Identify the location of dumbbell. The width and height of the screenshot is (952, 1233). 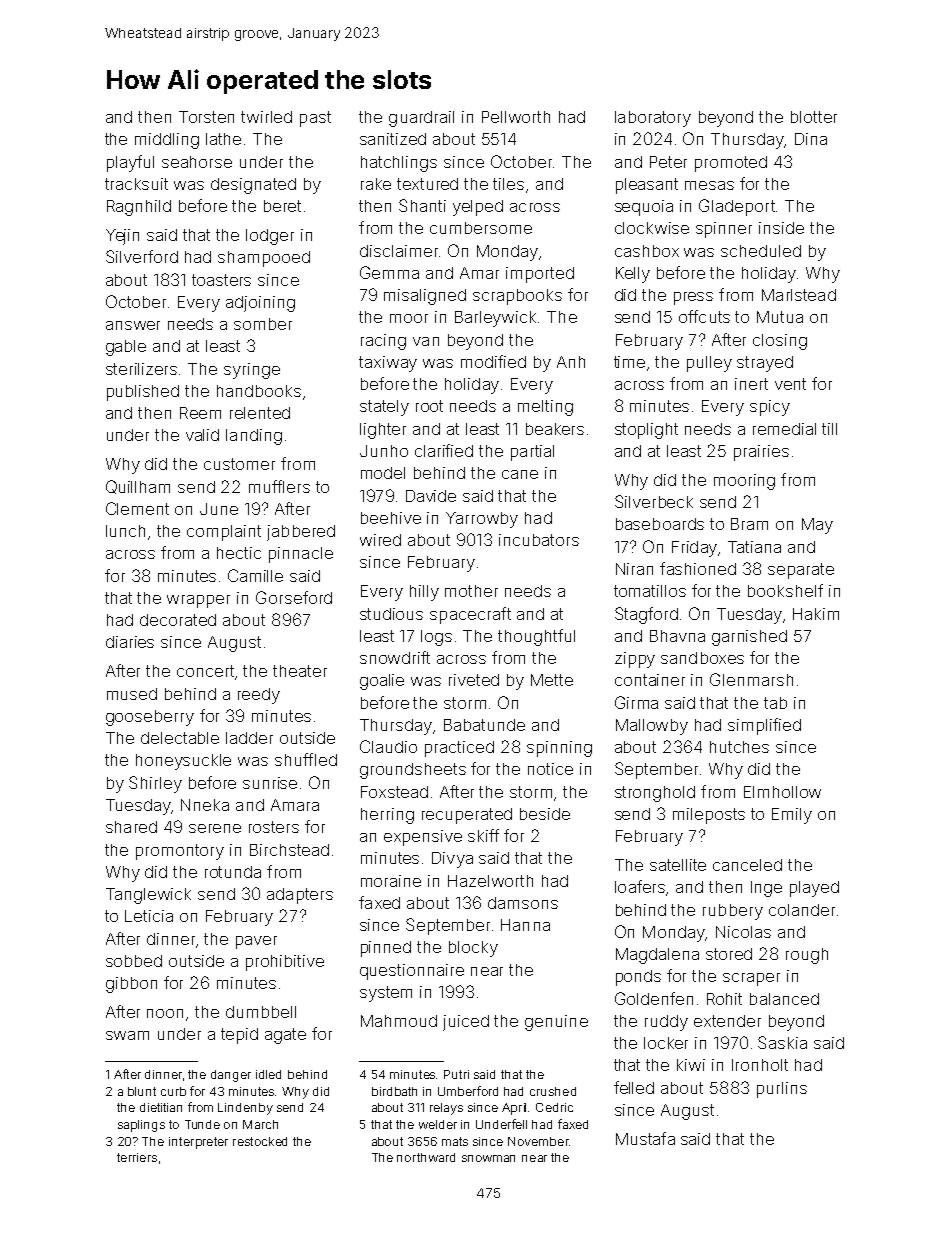
(261, 1012).
